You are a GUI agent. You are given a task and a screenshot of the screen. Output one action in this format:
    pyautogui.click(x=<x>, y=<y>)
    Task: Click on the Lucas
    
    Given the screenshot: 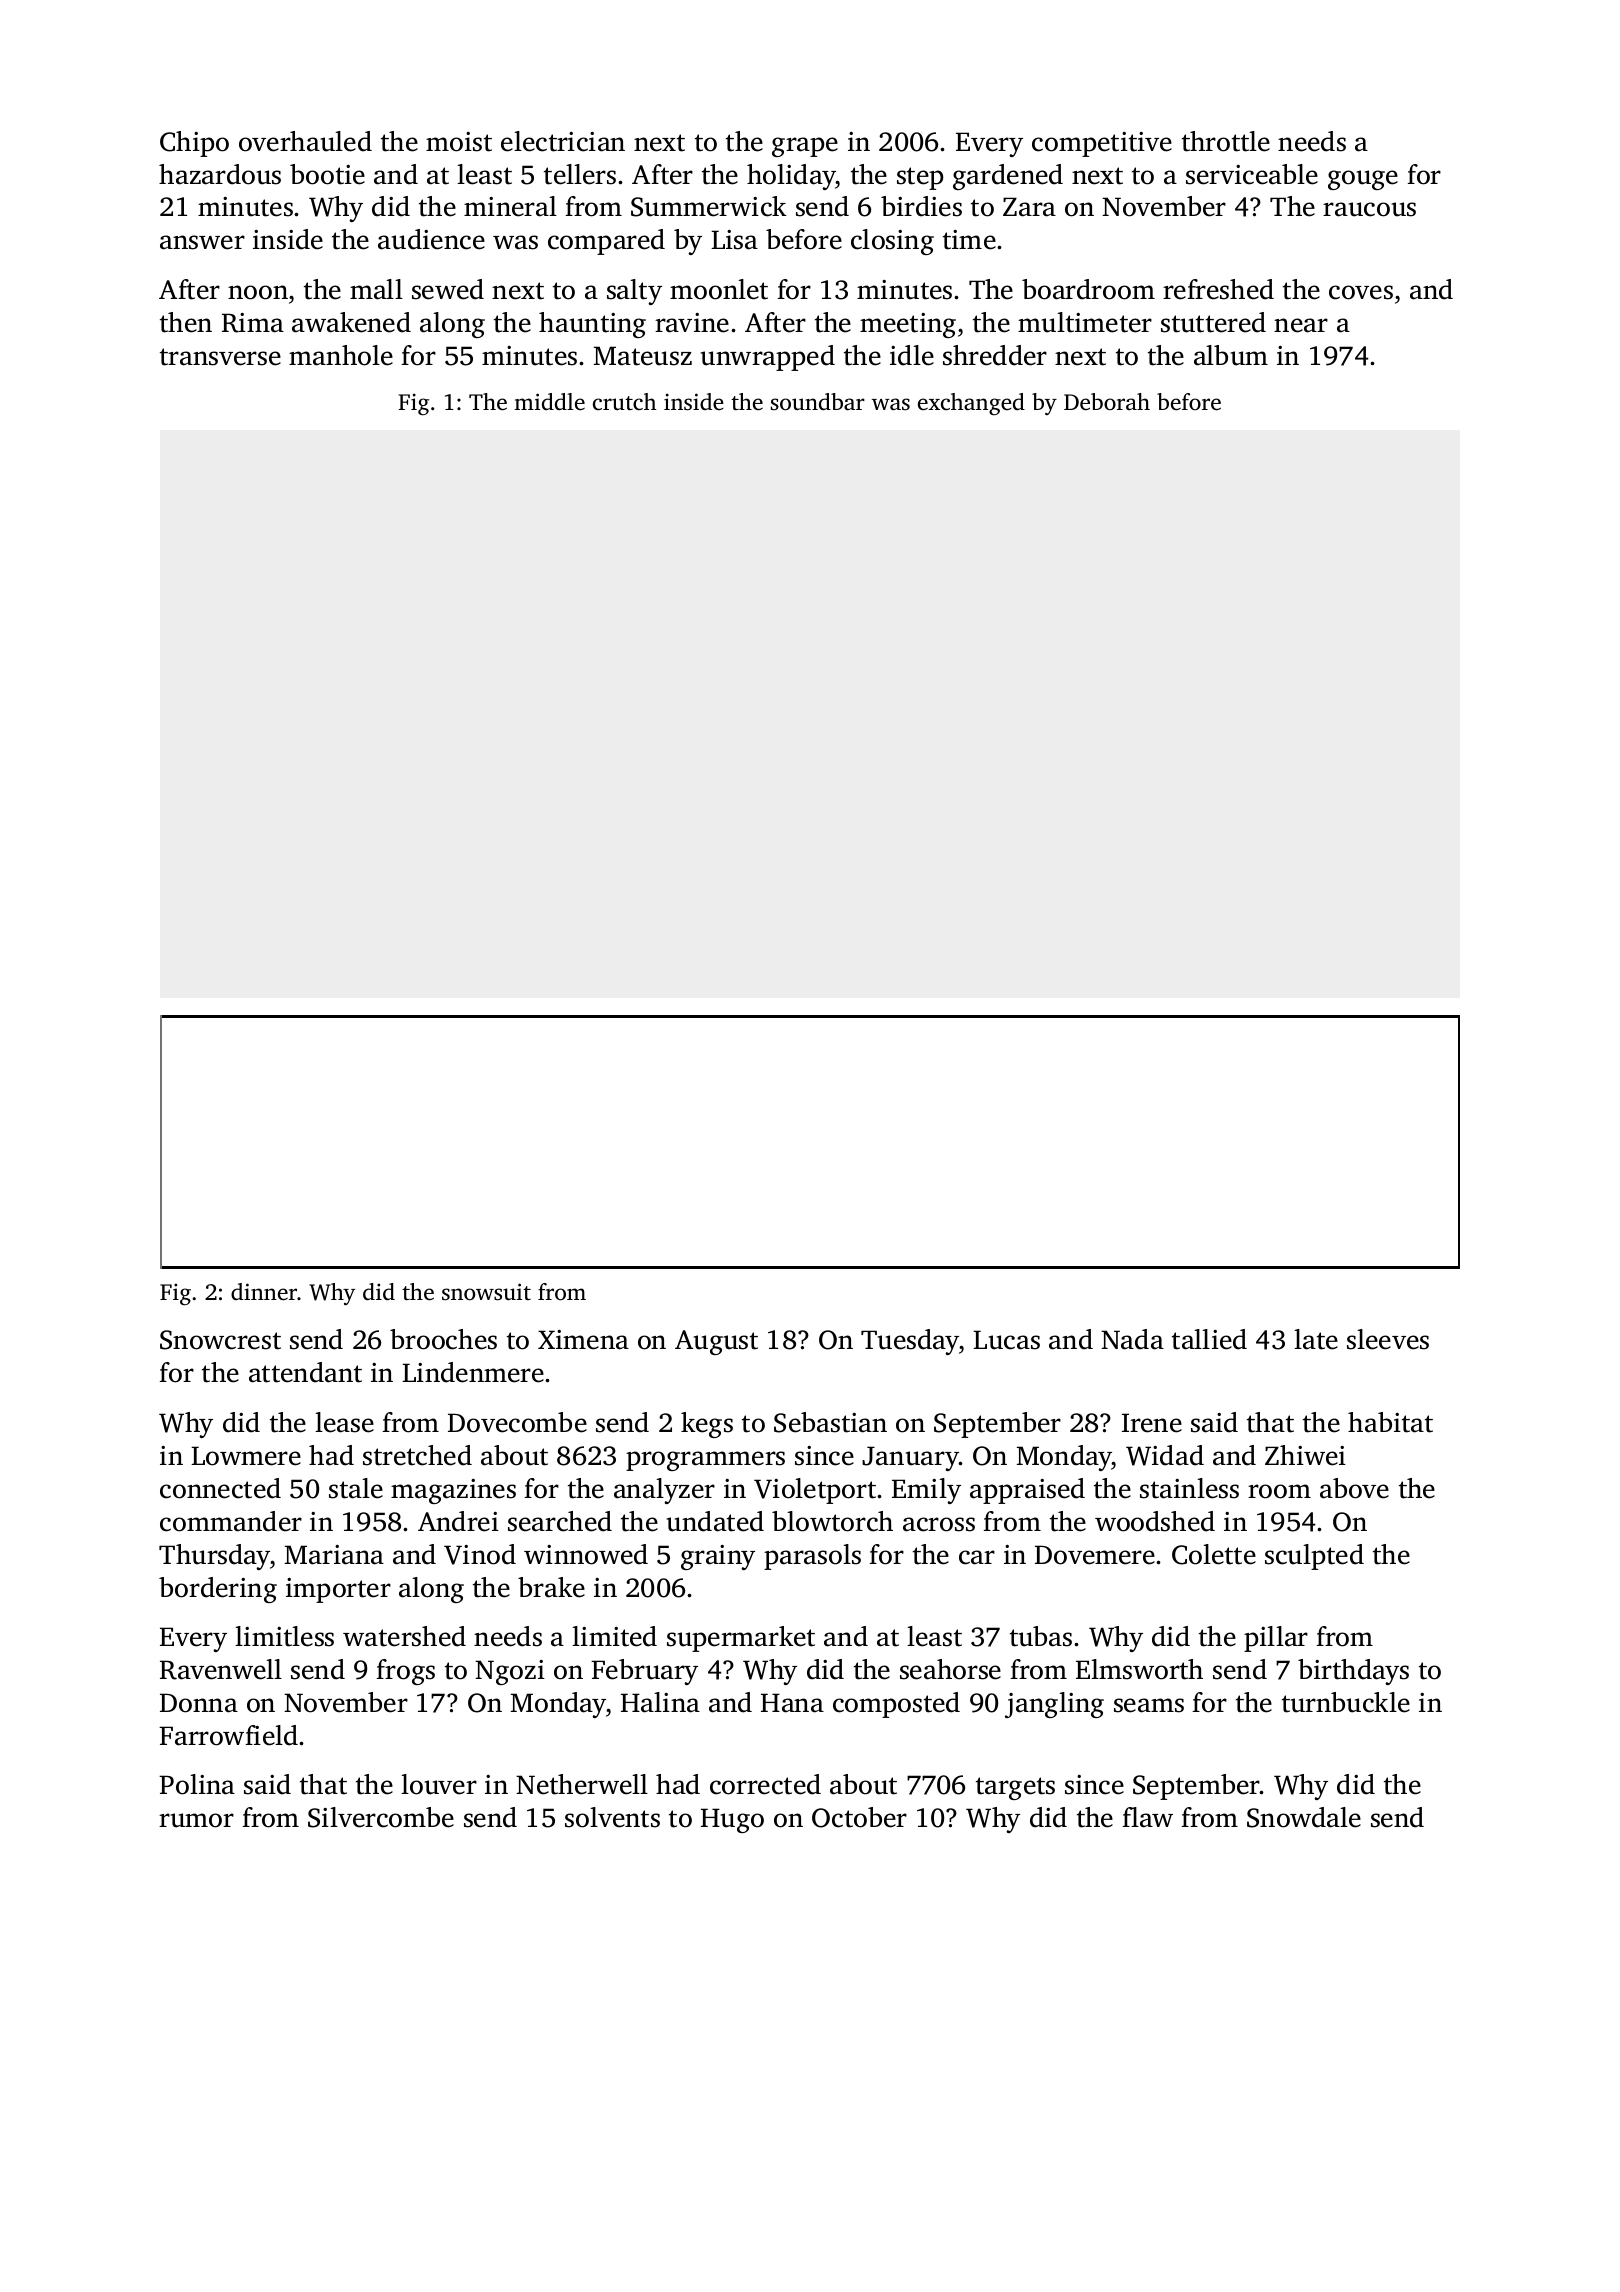 What is the action you would take?
    pyautogui.click(x=1006, y=1340)
